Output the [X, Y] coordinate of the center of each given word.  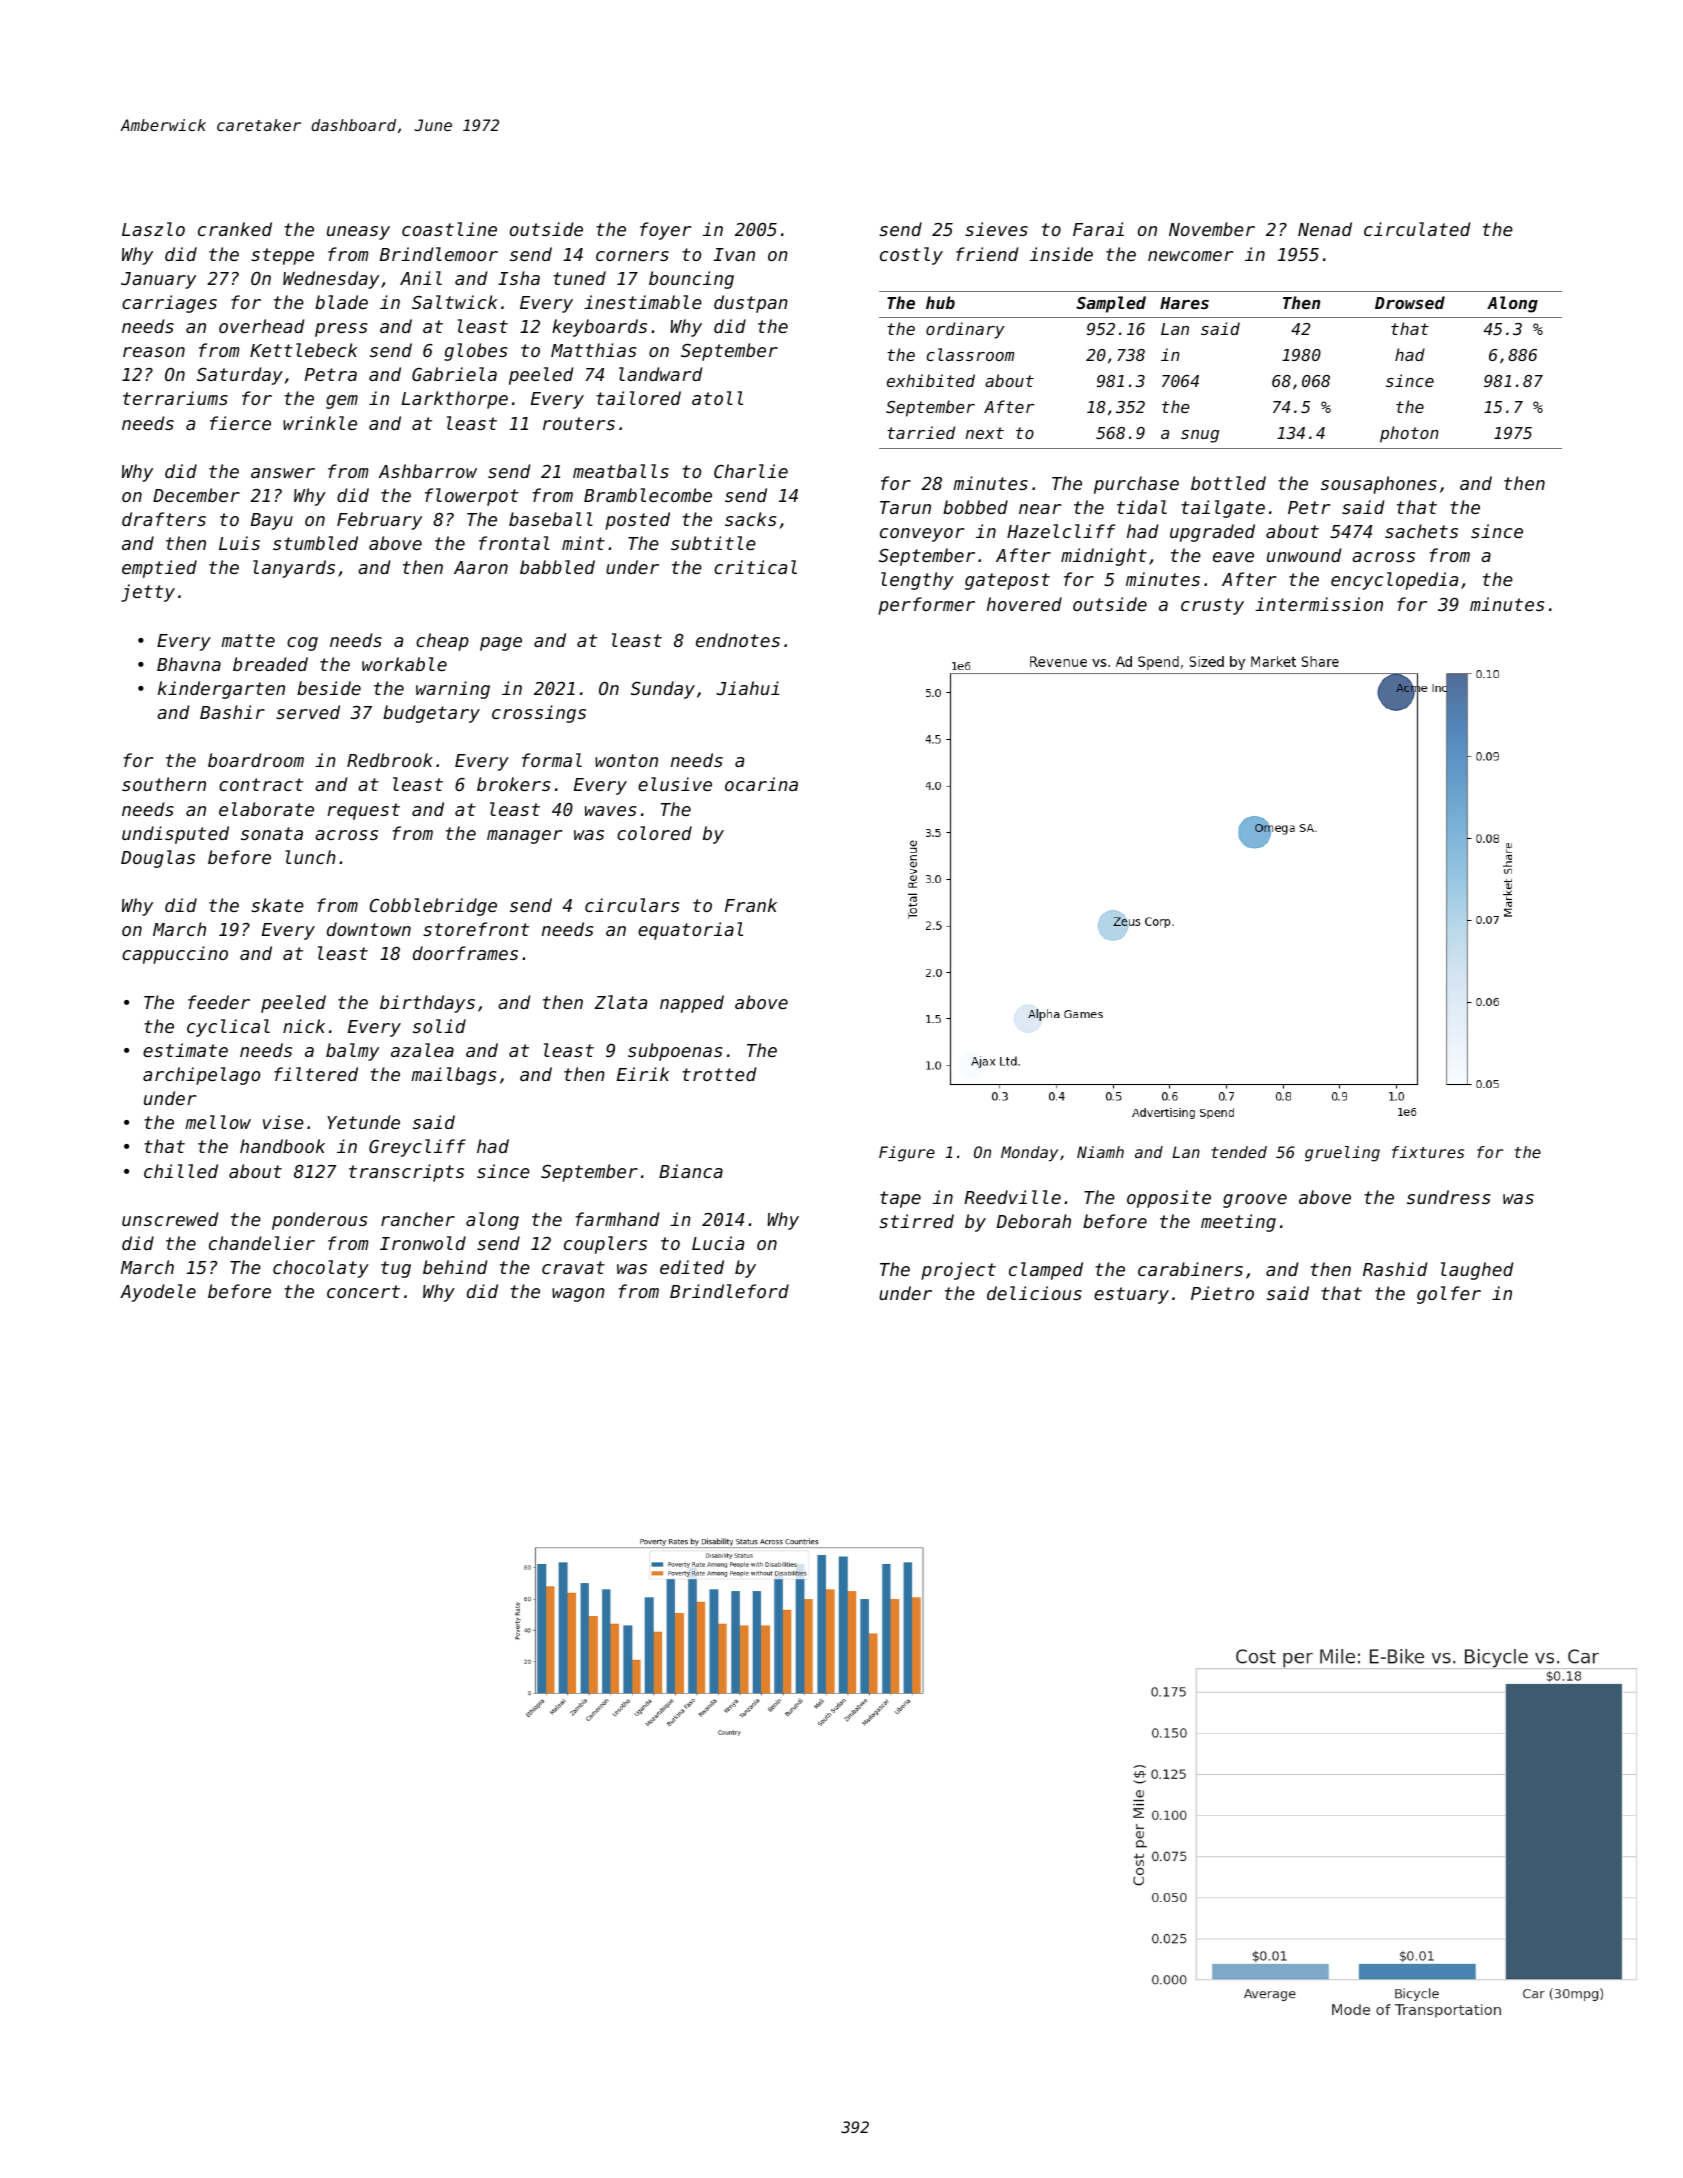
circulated [1417, 229]
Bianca [691, 1171]
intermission [1319, 604]
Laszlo [153, 229]
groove [1255, 1201]
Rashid [1395, 1269]
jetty [148, 593]
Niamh [1100, 1152]
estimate [185, 1050]
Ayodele [158, 1293]
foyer [665, 231]
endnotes [738, 640]
